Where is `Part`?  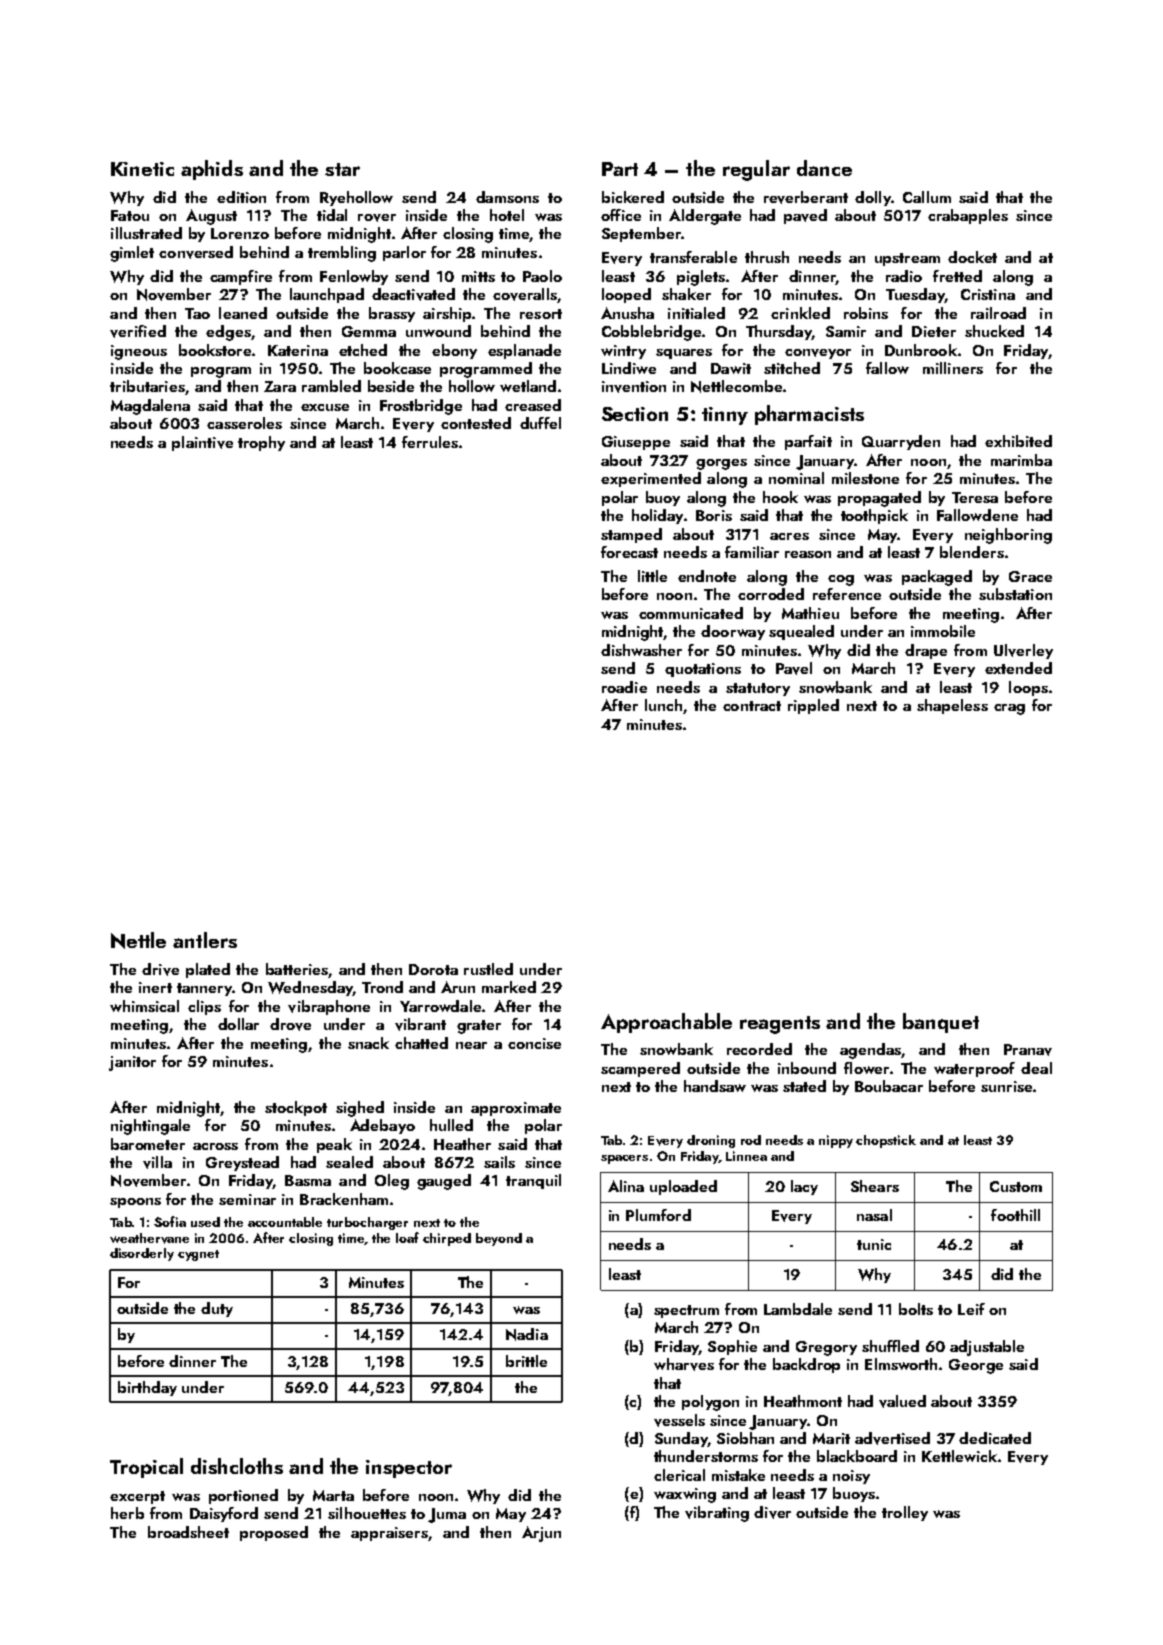
Part is located at coordinates (620, 169).
